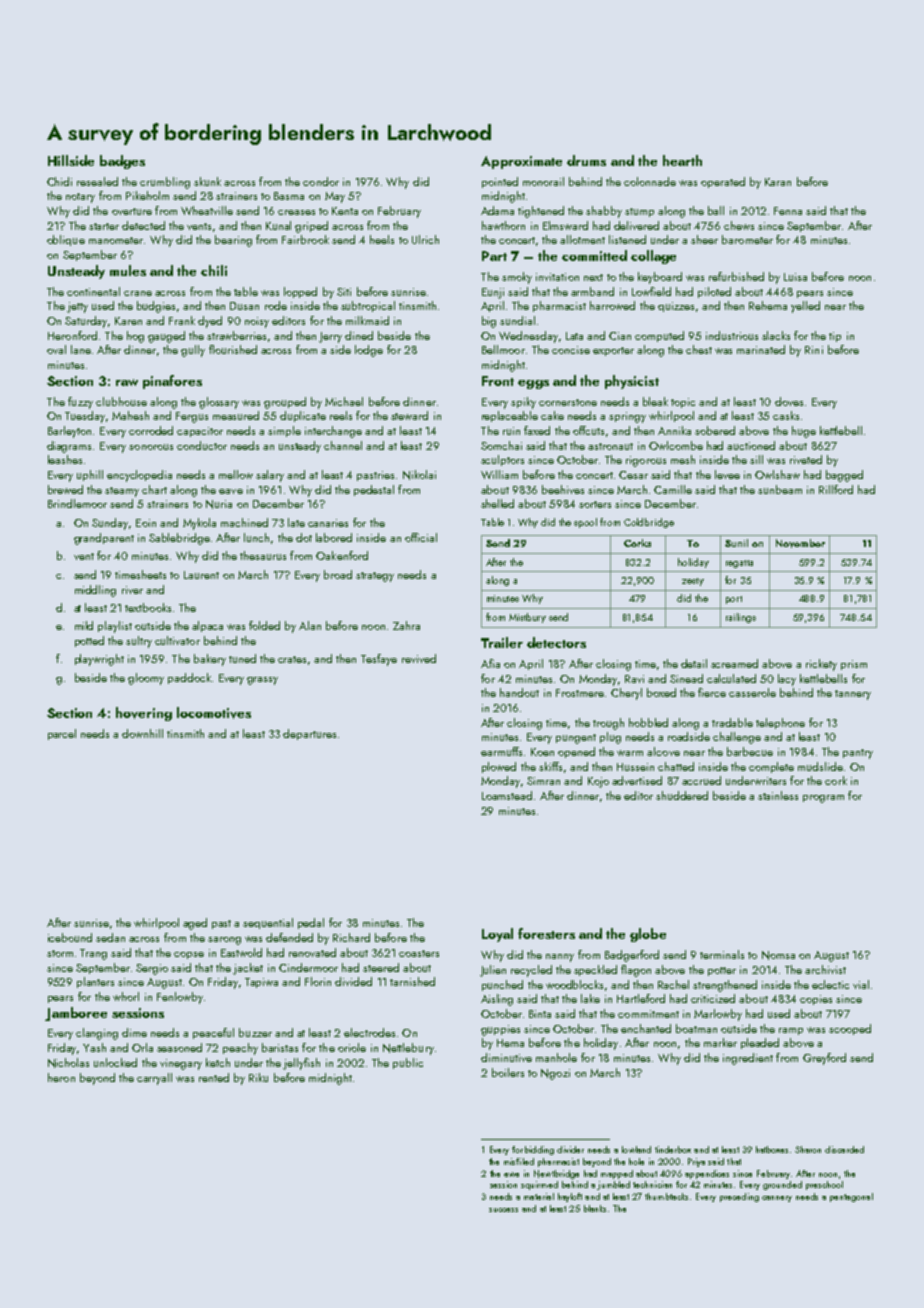 The width and height of the screenshot is (924, 1308). What do you see at coordinates (154, 1079) in the screenshot?
I see `carryall` at bounding box center [154, 1079].
